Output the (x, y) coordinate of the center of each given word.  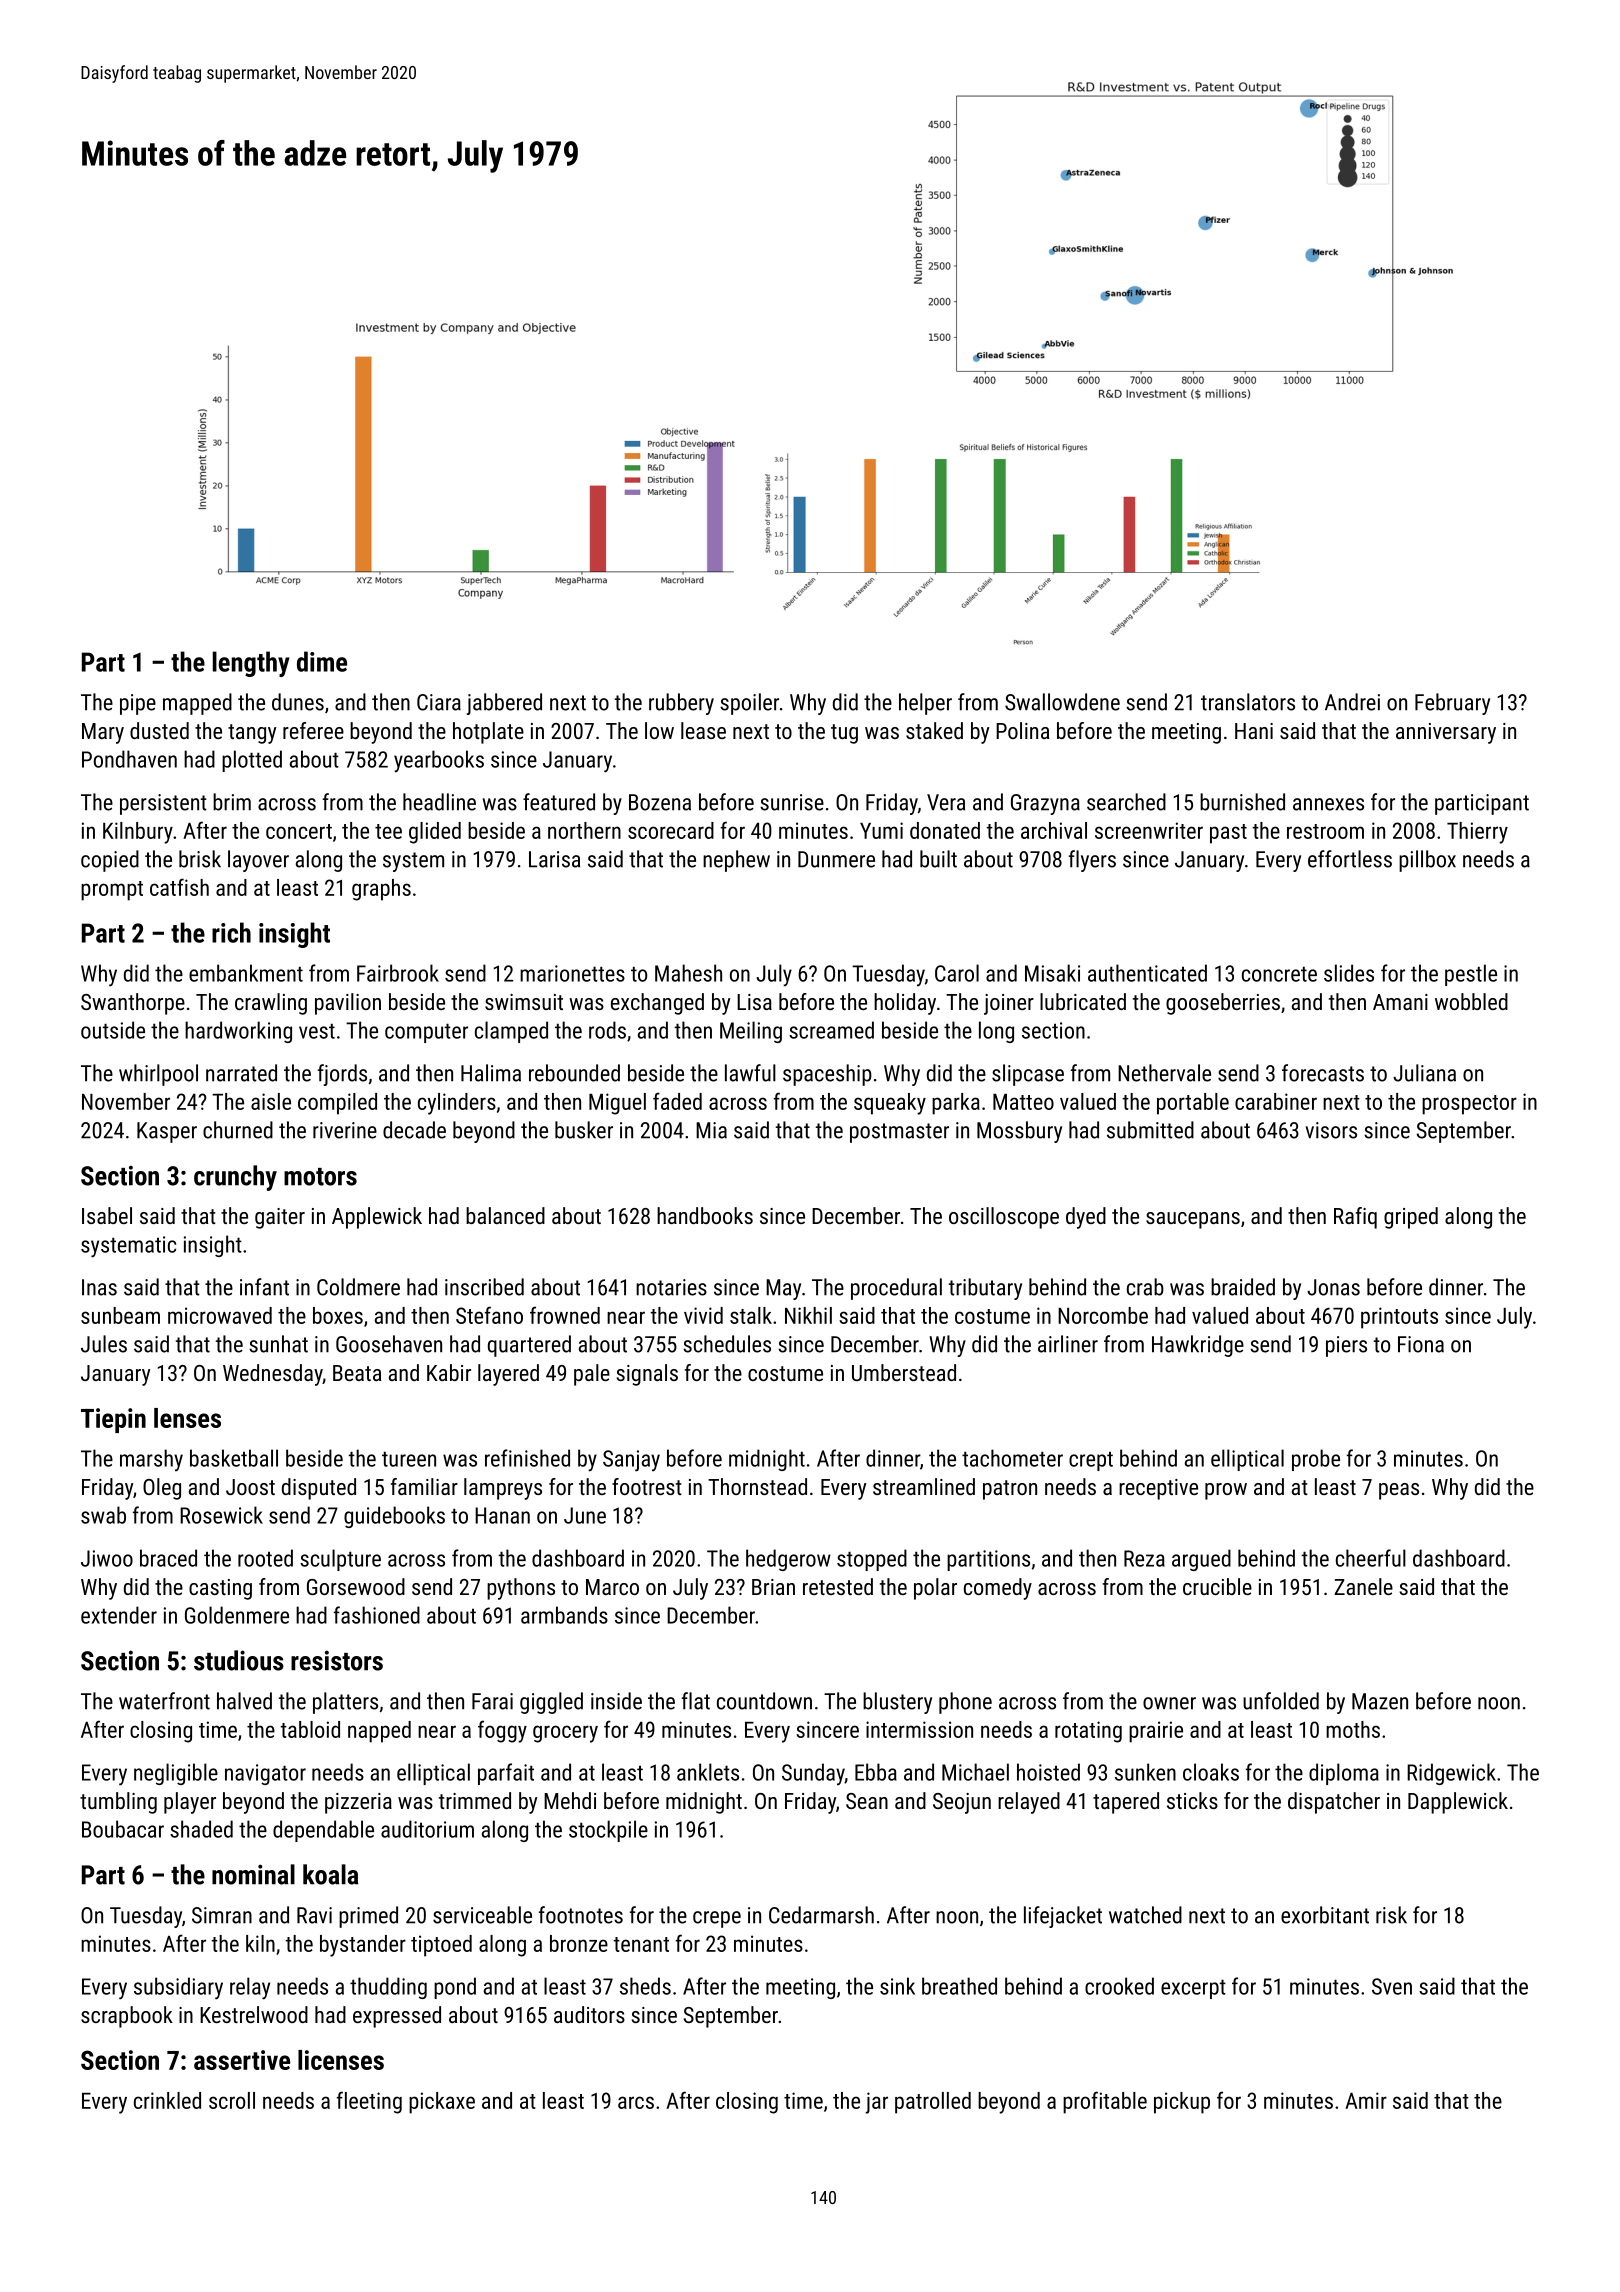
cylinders (457, 1104)
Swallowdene (1062, 702)
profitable (1105, 2102)
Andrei (1352, 702)
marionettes (572, 973)
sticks (1192, 1800)
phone (965, 1703)
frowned (565, 1315)
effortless (1350, 859)
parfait (506, 1774)
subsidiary (178, 1988)
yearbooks (439, 761)
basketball (234, 1458)
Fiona (1421, 1344)
